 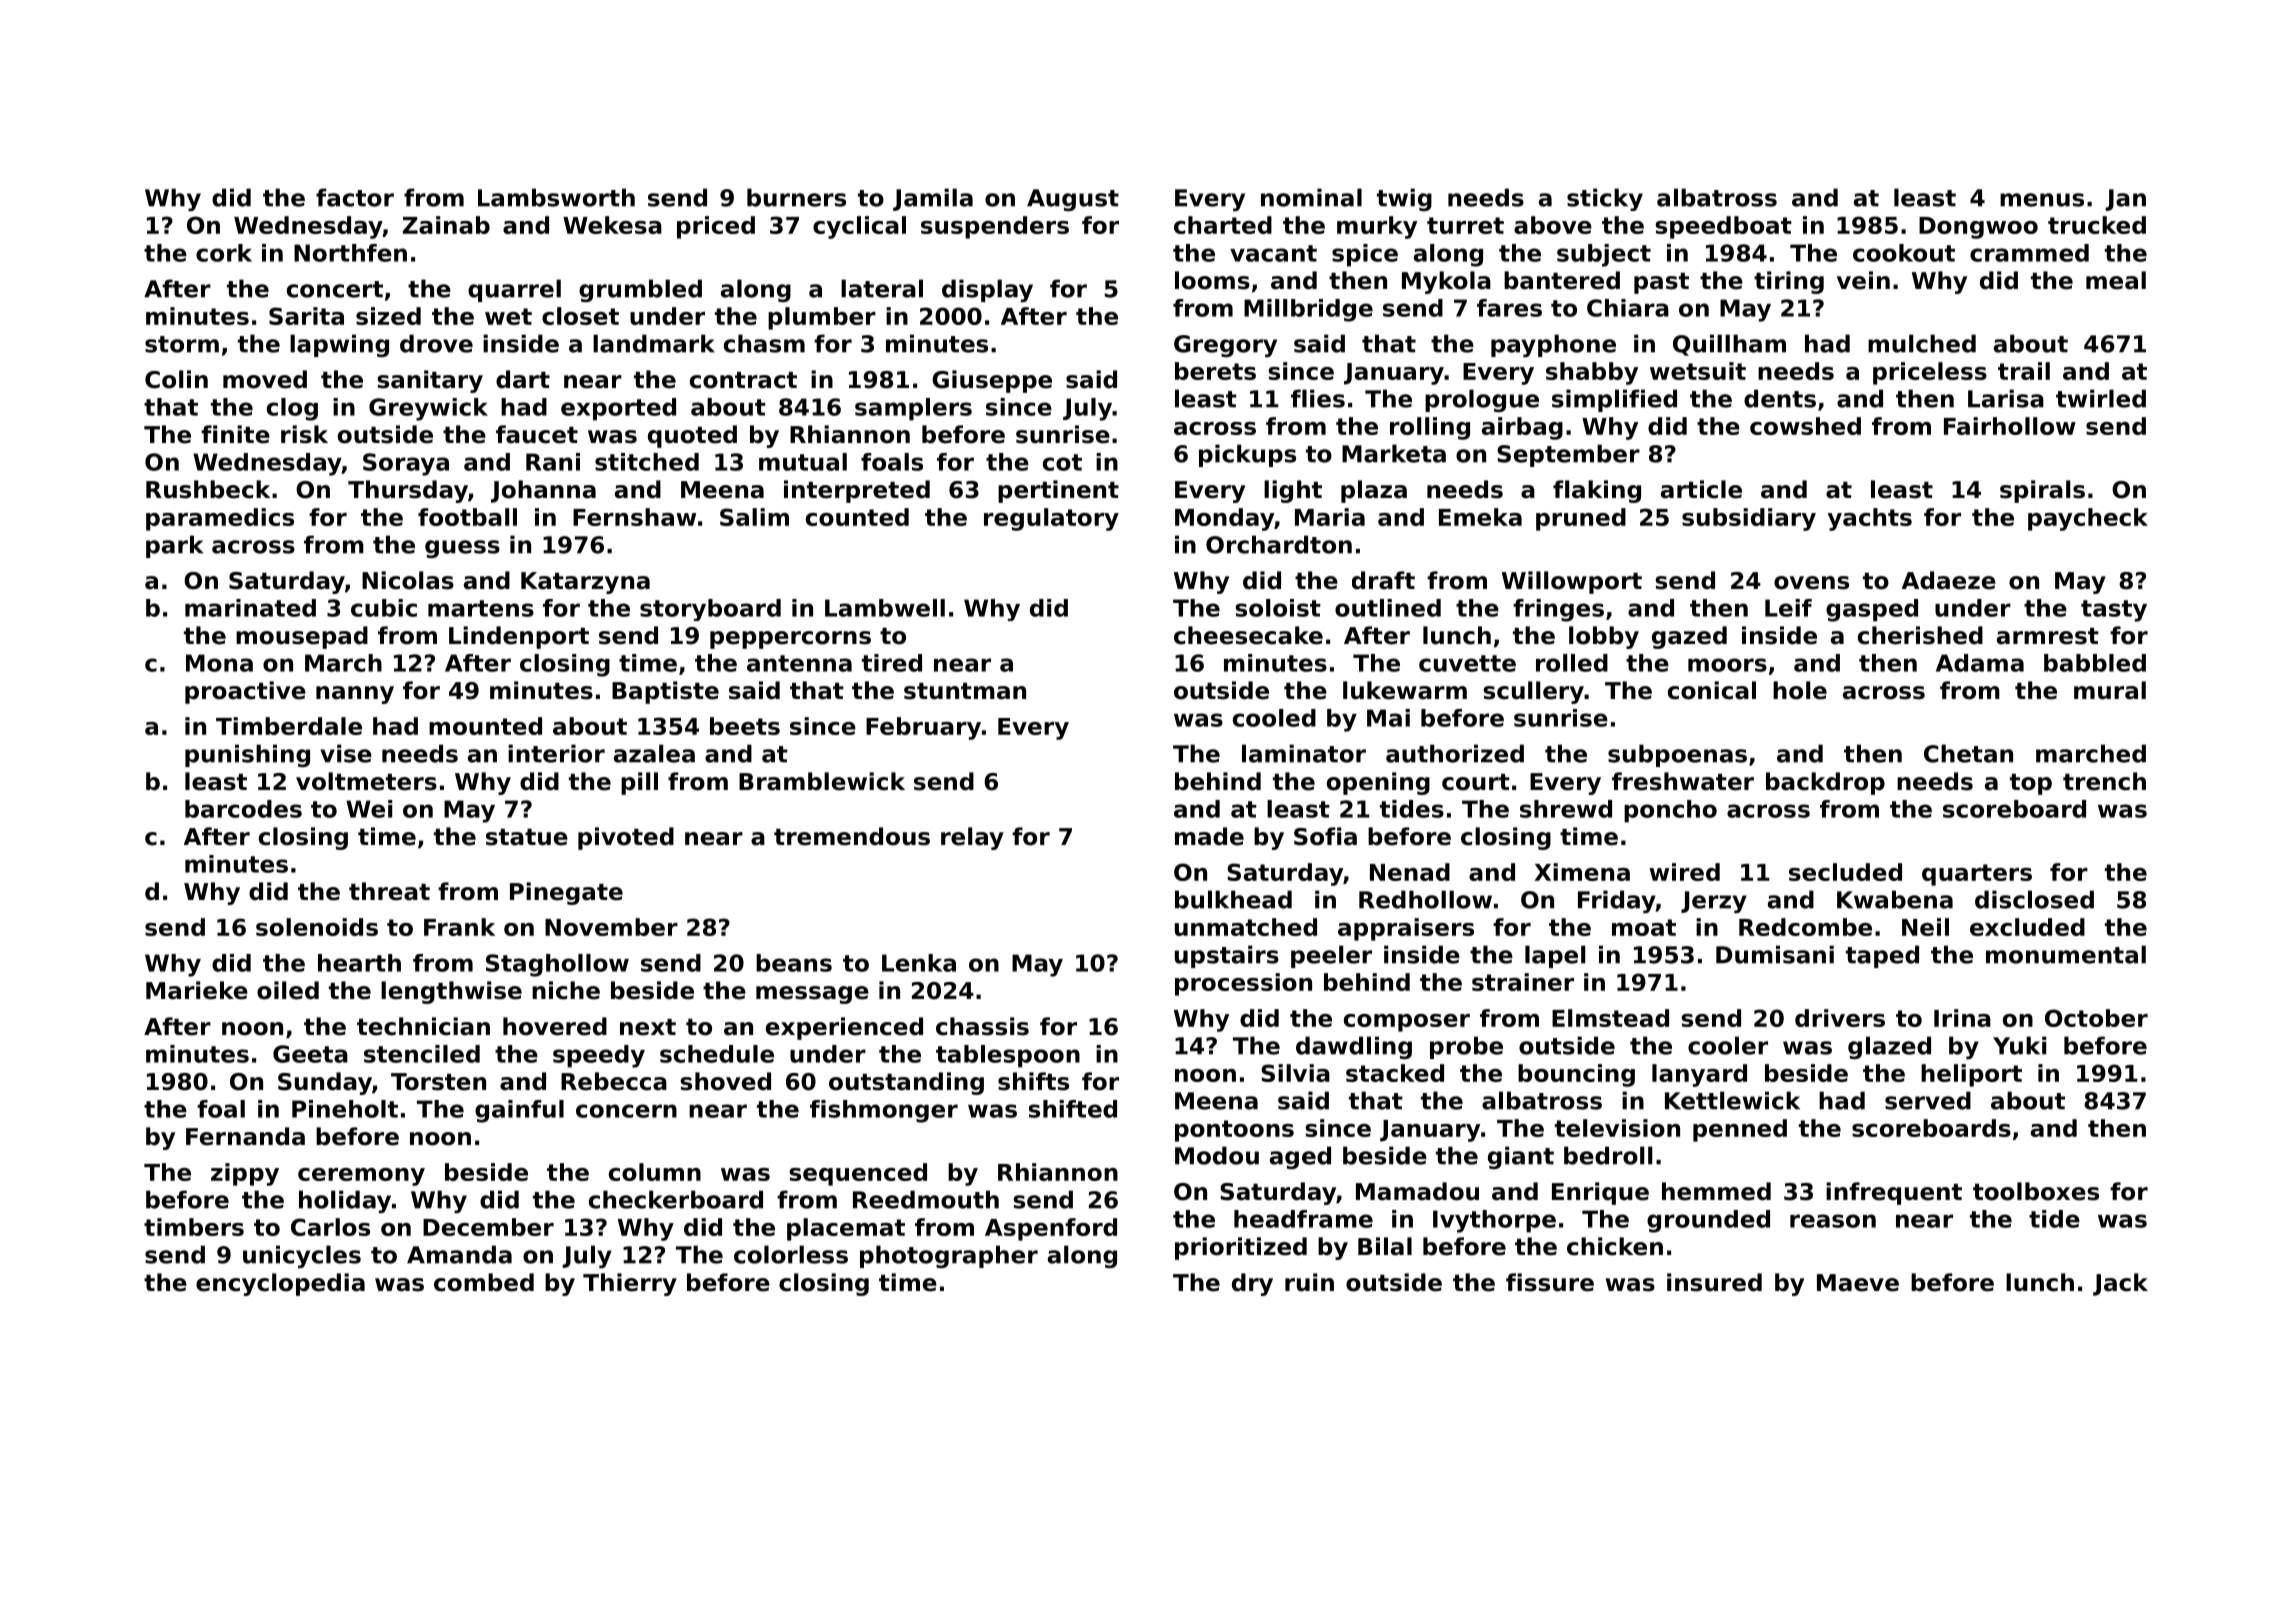 What do you see at coordinates (488, 1227) in the screenshot?
I see `December` at bounding box center [488, 1227].
